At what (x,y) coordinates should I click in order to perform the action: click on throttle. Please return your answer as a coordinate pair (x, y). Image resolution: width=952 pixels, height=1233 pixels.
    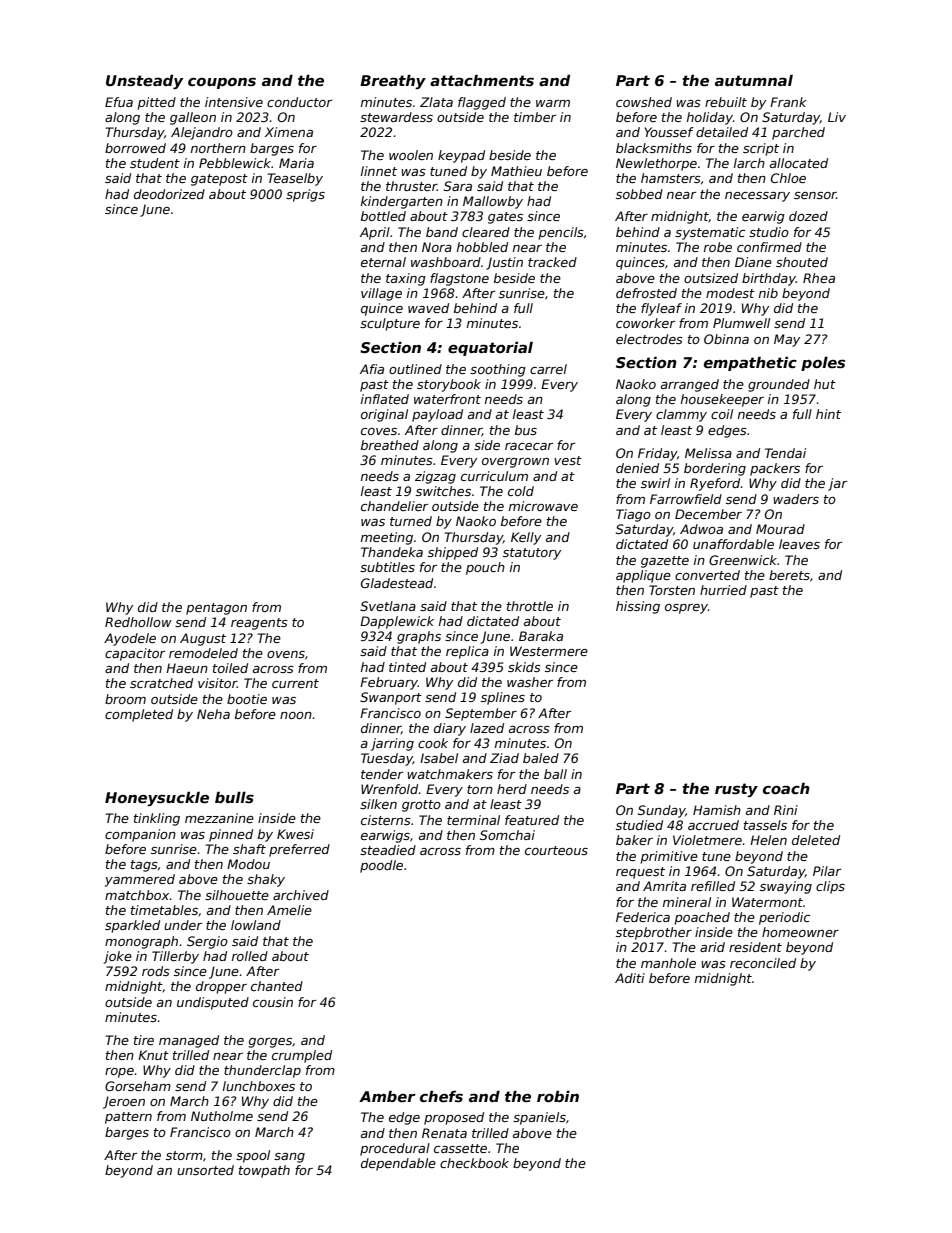
    Looking at the image, I should click on (530, 606).
